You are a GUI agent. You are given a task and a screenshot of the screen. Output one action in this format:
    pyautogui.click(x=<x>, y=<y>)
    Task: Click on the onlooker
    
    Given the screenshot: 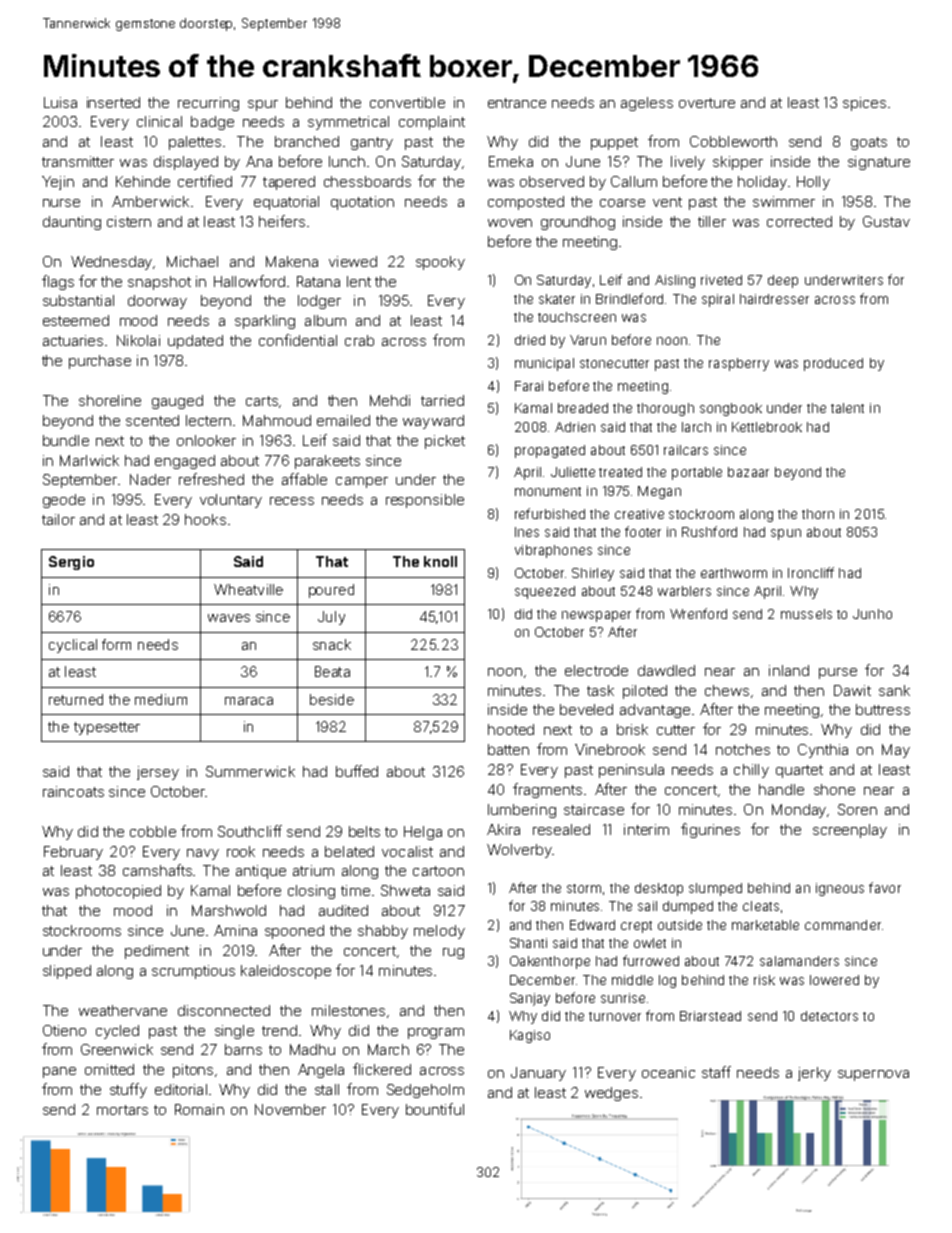 What is the action you would take?
    pyautogui.click(x=206, y=440)
